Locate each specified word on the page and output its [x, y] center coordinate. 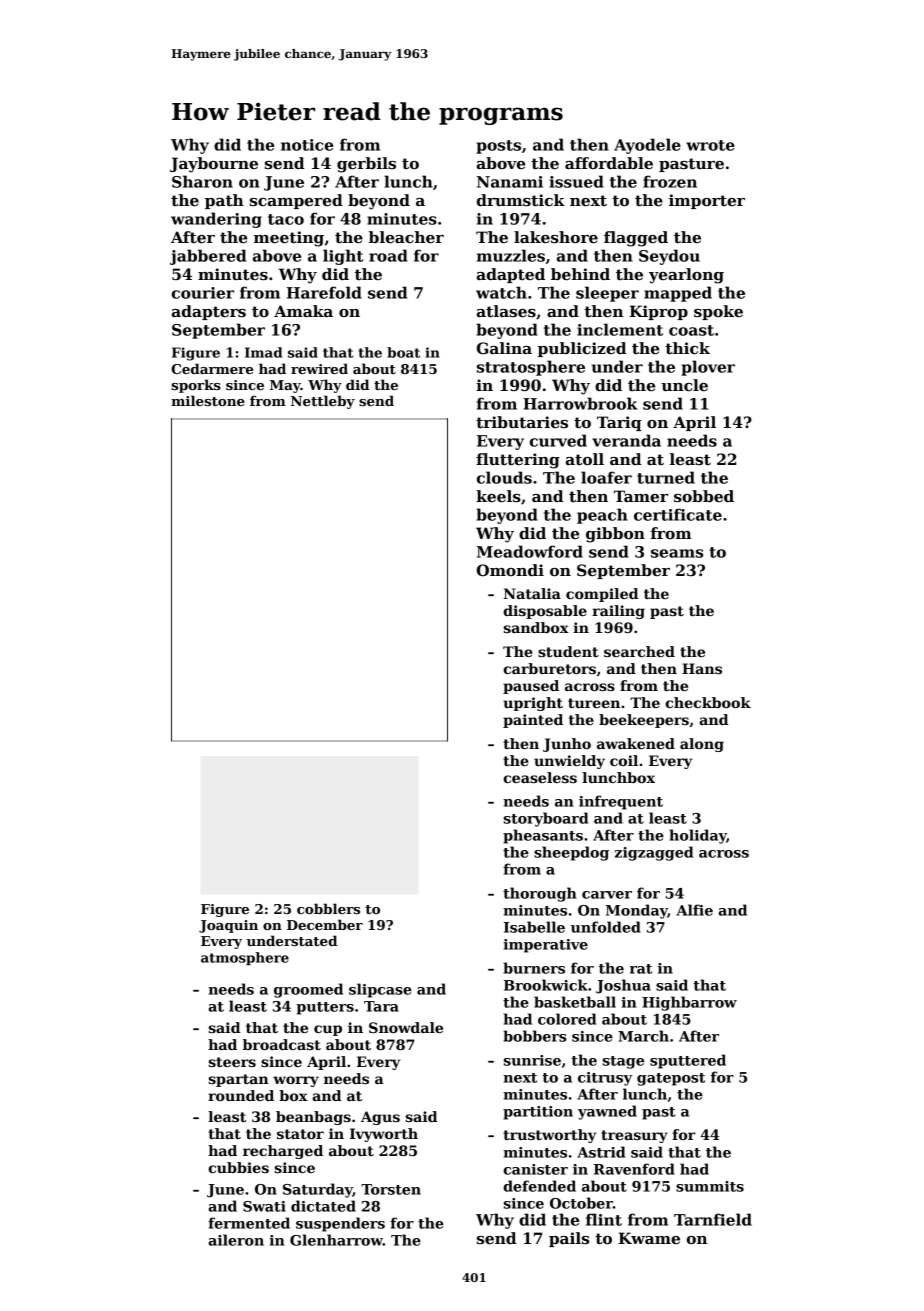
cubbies [238, 1167]
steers [232, 1062]
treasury [634, 1136]
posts [498, 147]
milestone [208, 400]
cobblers [328, 908]
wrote [710, 145]
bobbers [534, 1036]
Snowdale [406, 1027]
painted [533, 721]
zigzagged [654, 853]
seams [677, 553]
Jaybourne [214, 165]
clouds [504, 477]
